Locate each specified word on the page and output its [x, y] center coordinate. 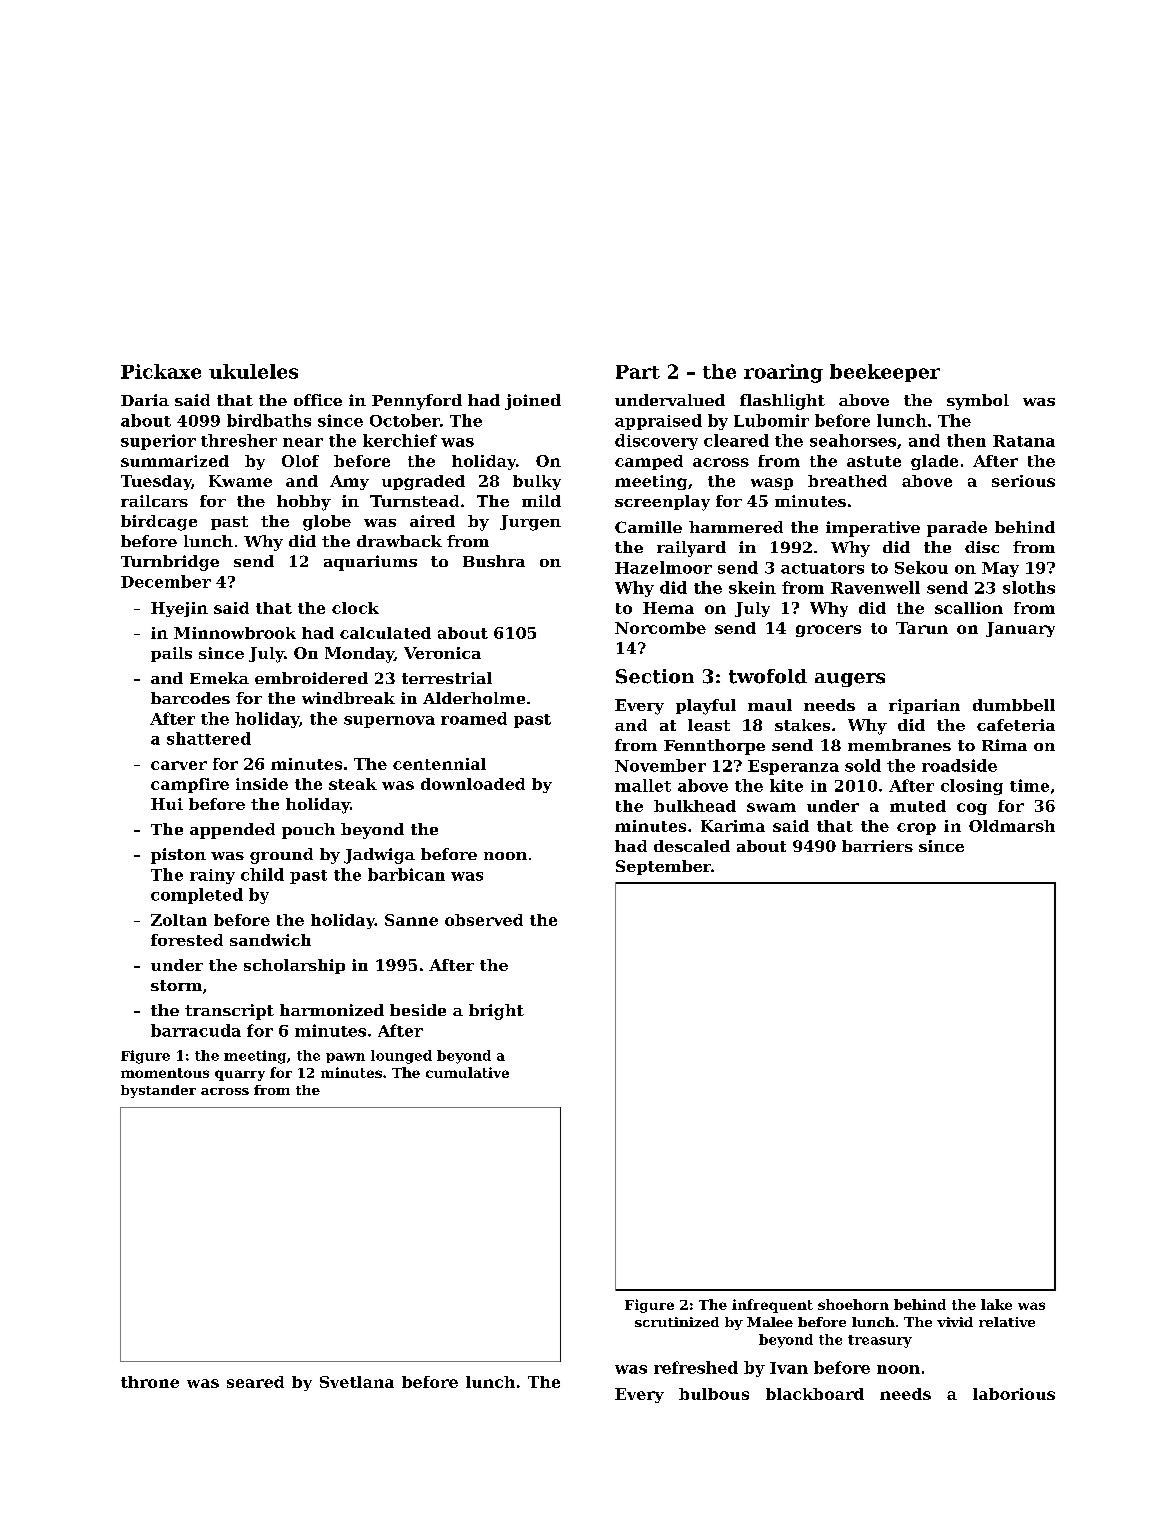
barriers [877, 846]
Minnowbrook [235, 633]
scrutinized [677, 1322]
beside [418, 1010]
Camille [648, 527]
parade [957, 529]
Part [638, 372]
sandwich [270, 940]
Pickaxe [161, 371]
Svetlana [357, 1382]
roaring [783, 373]
